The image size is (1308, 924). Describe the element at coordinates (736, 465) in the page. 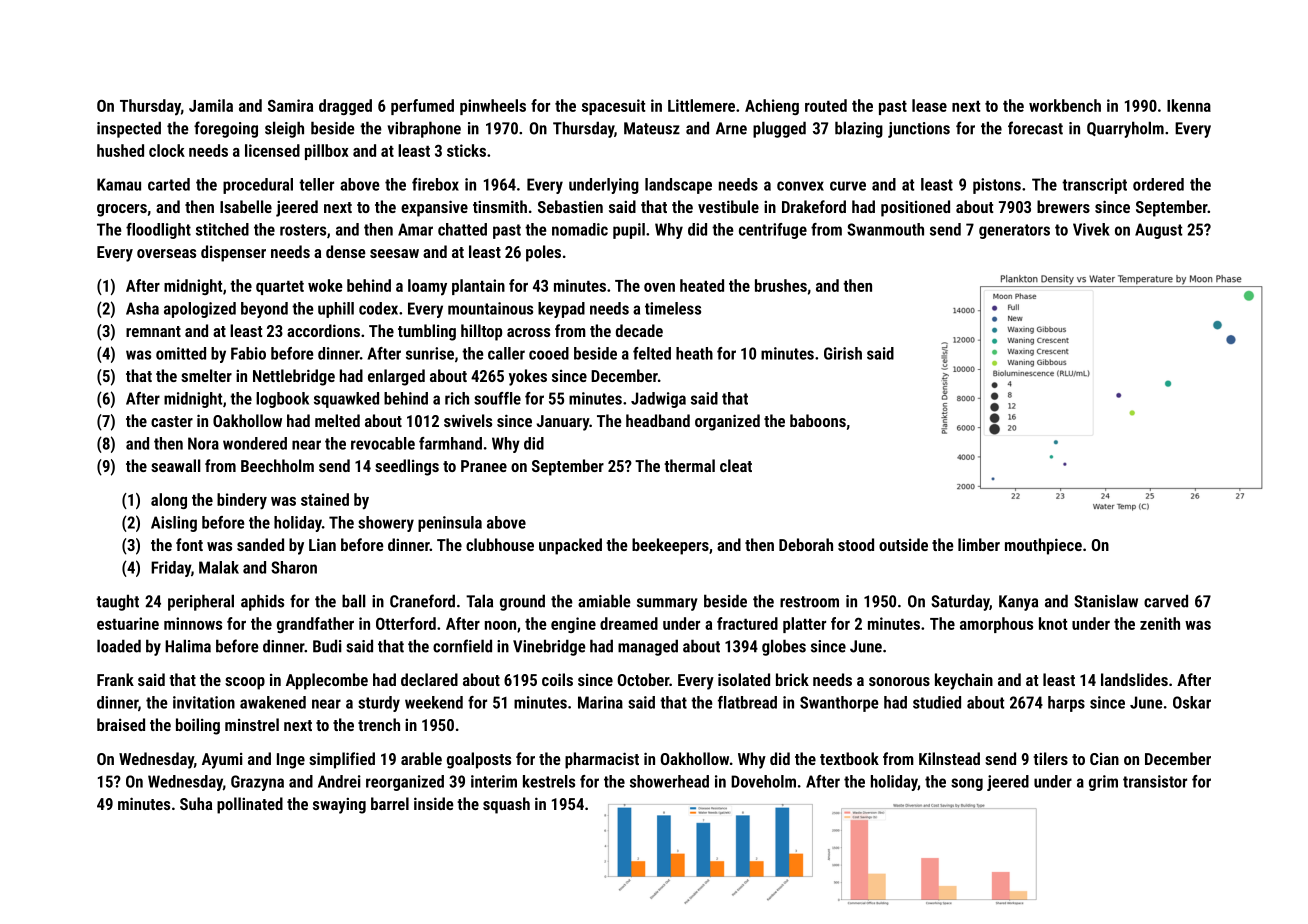

I see `cleat` at that location.
